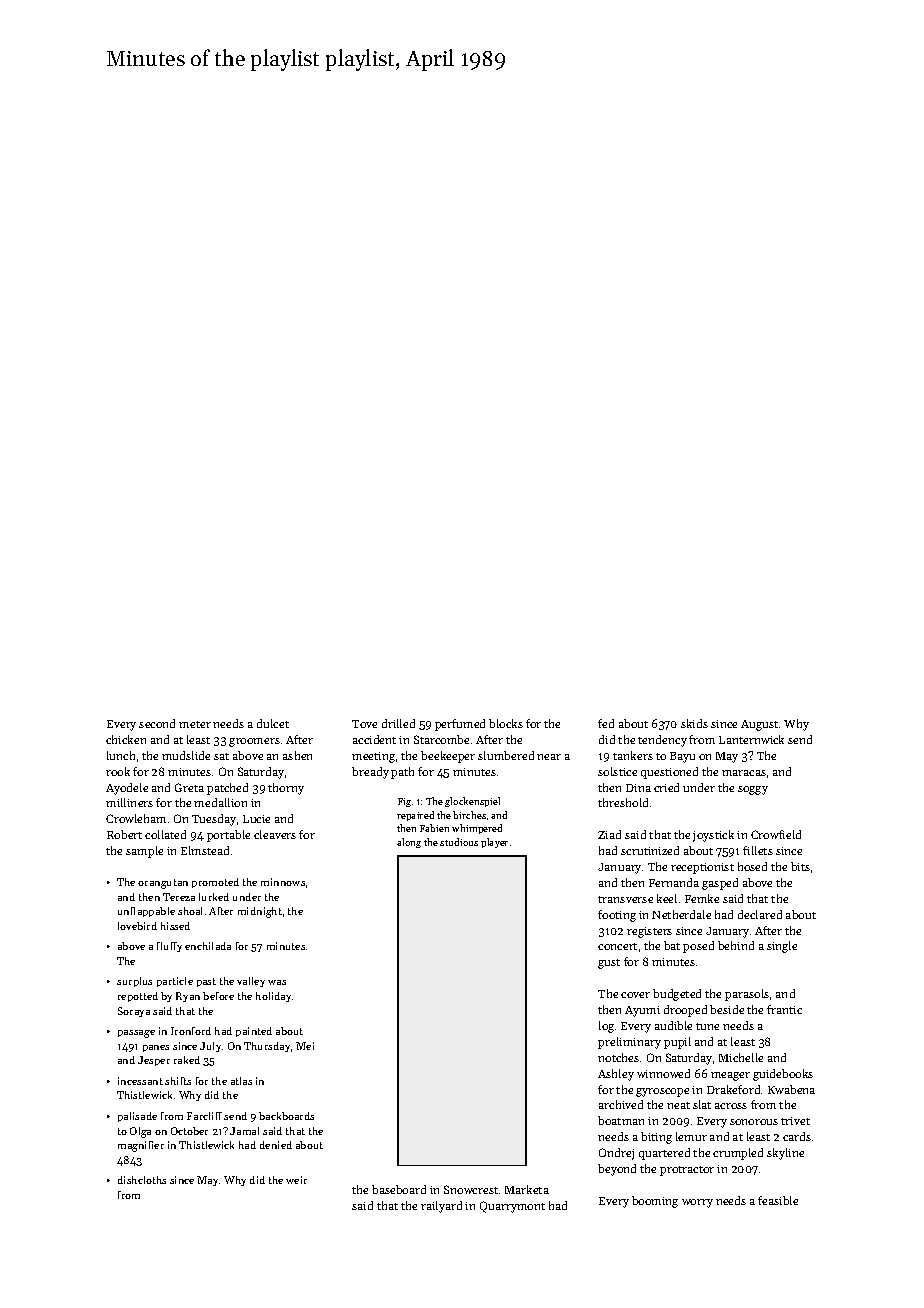 This screenshot has height=1308, width=924. Describe the element at coordinates (472, 802) in the screenshot. I see `glockenspiel` at that location.
